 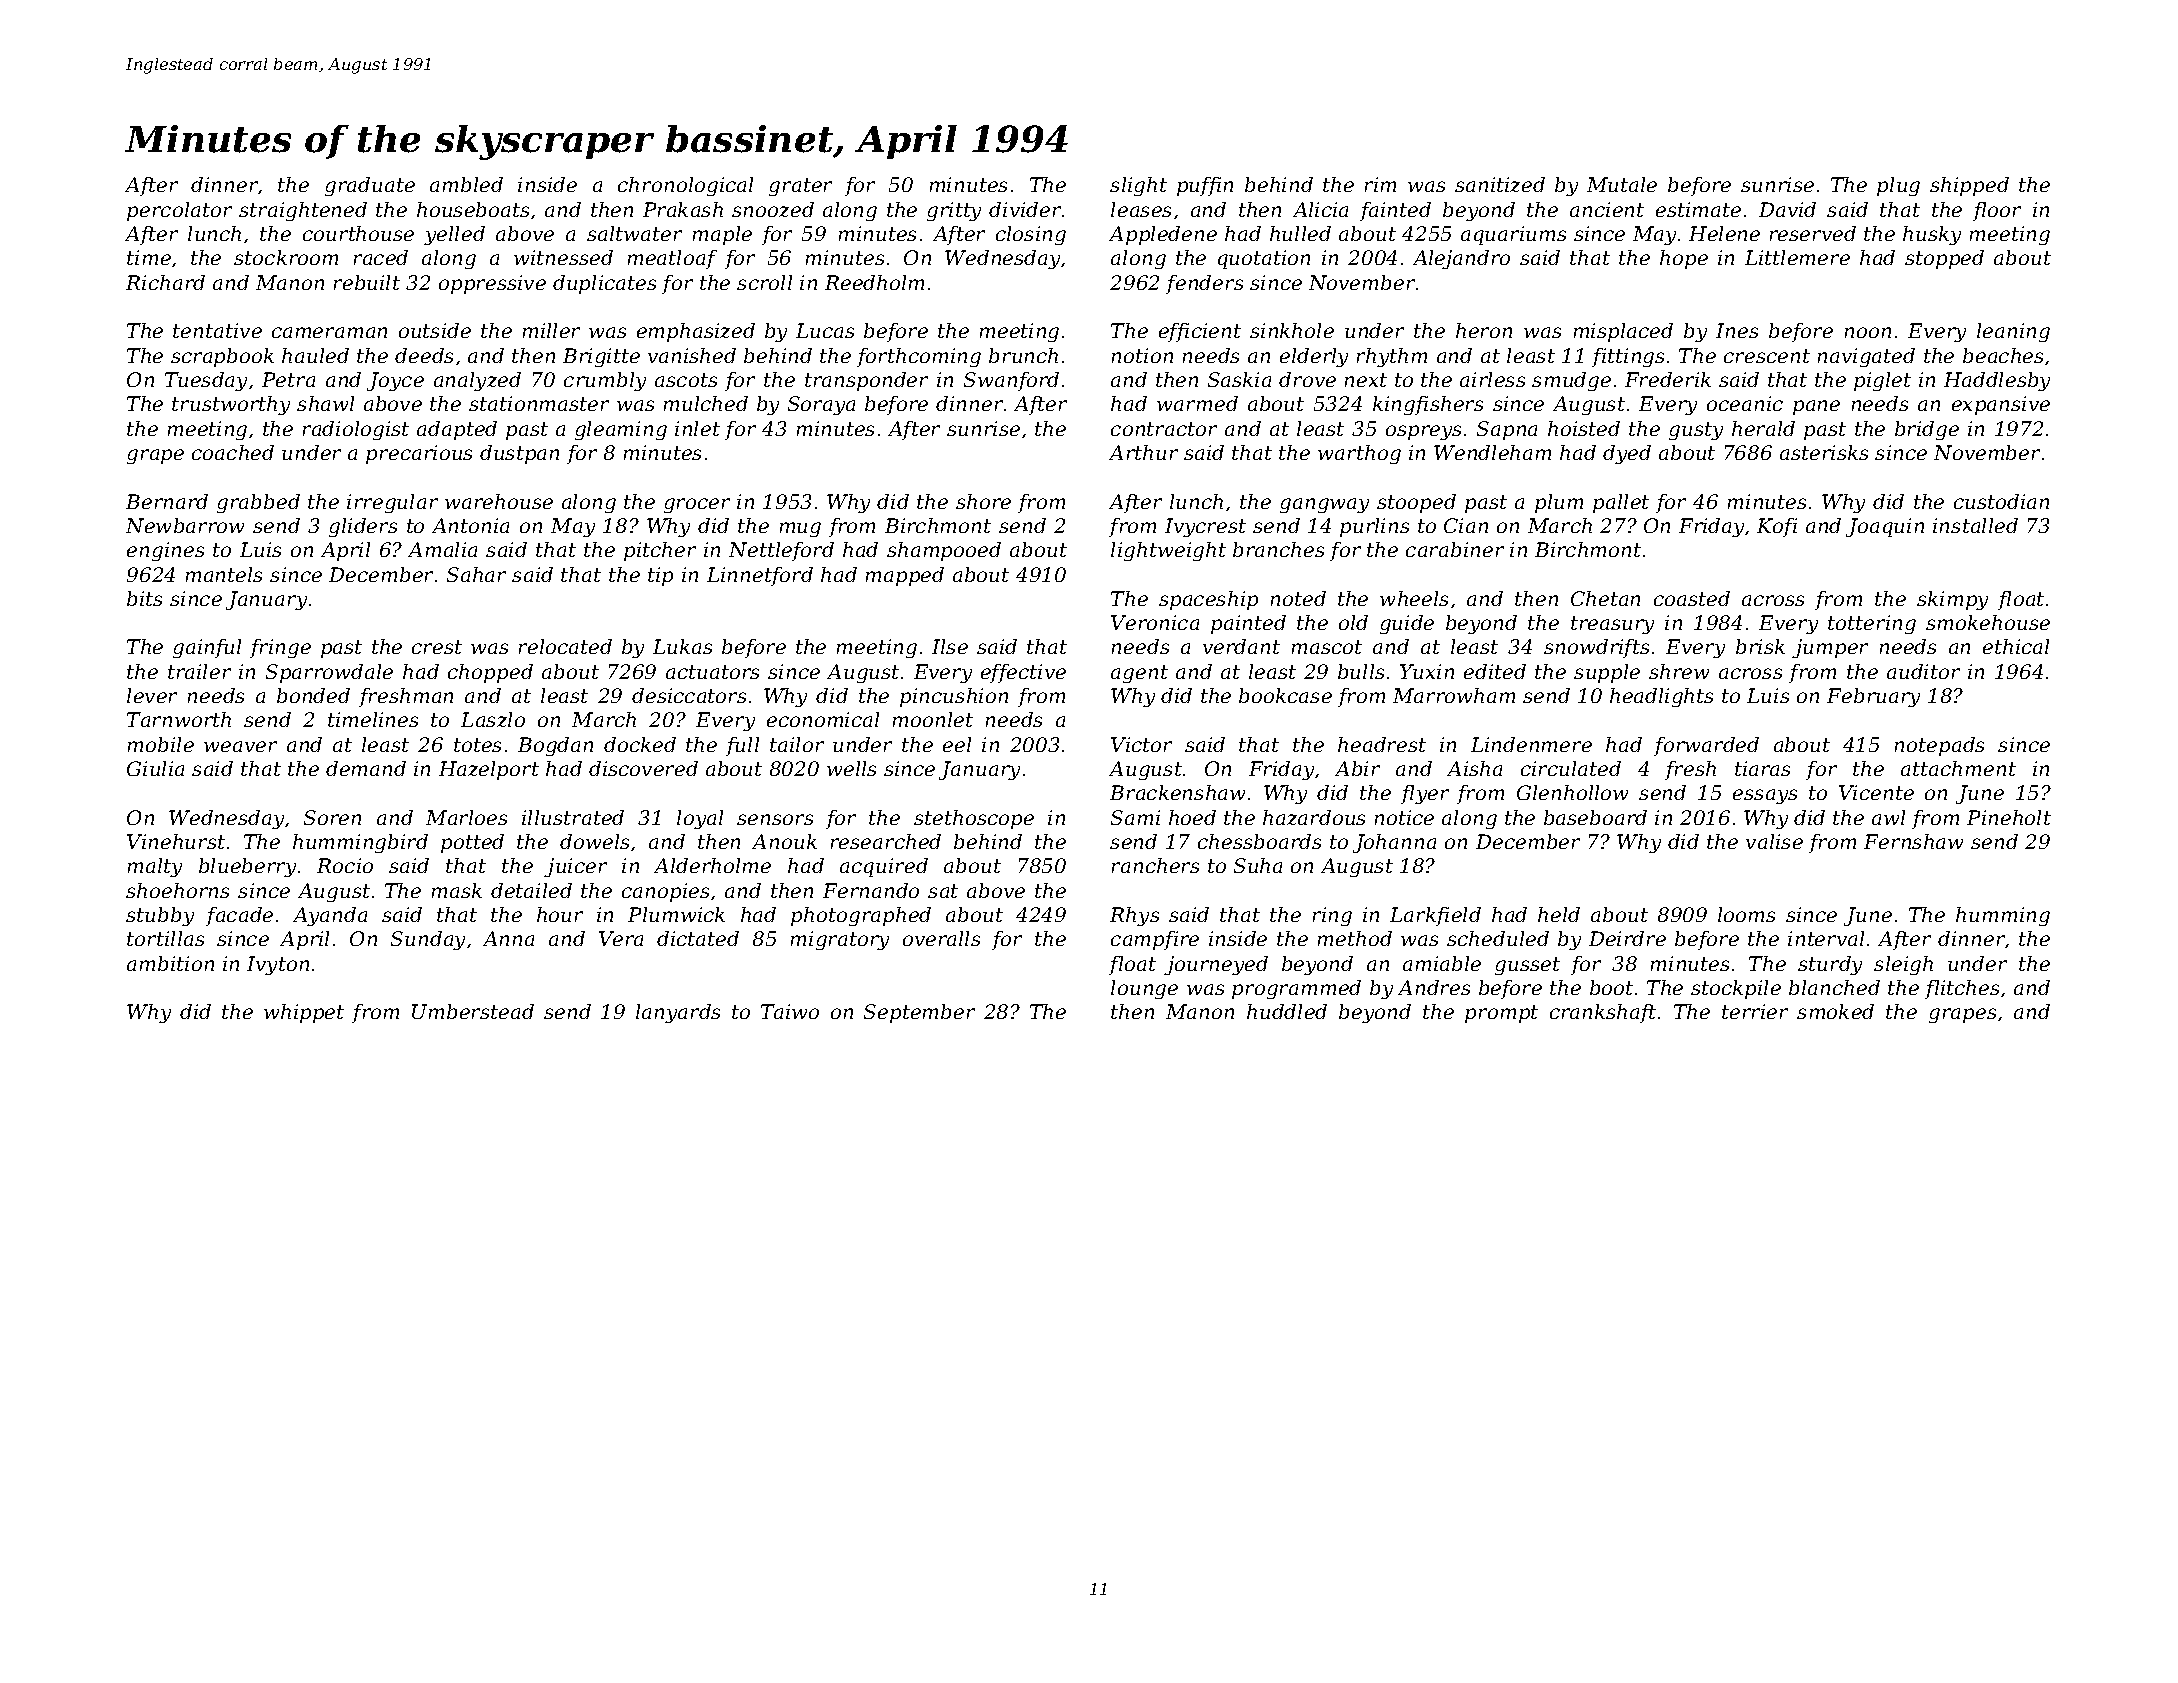 What do you see at coordinates (2001, 405) in the document?
I see `expansive` at bounding box center [2001, 405].
